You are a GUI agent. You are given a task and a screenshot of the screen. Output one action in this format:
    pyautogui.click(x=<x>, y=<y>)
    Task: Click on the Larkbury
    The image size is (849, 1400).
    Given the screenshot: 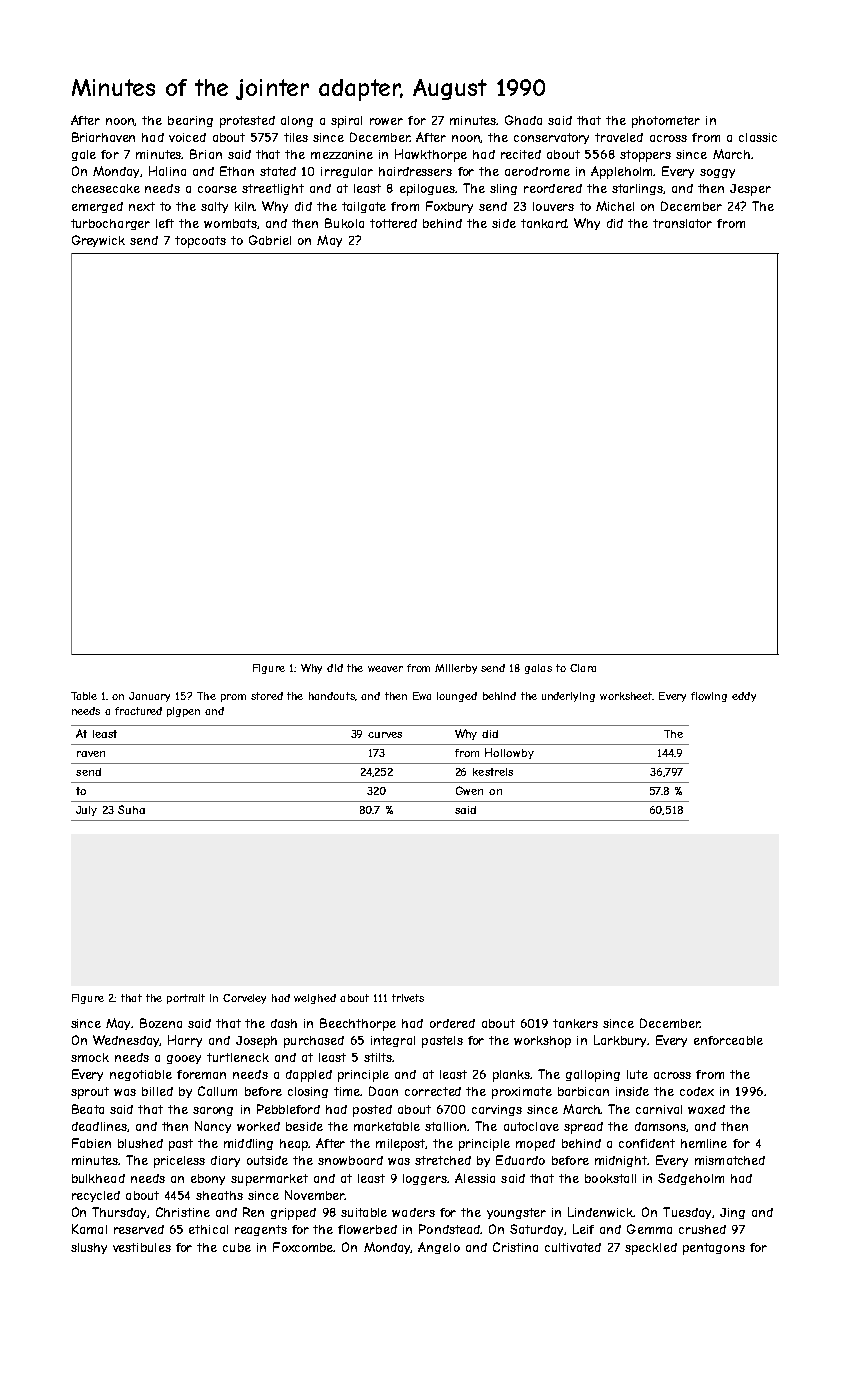 What is the action you would take?
    pyautogui.click(x=620, y=1041)
